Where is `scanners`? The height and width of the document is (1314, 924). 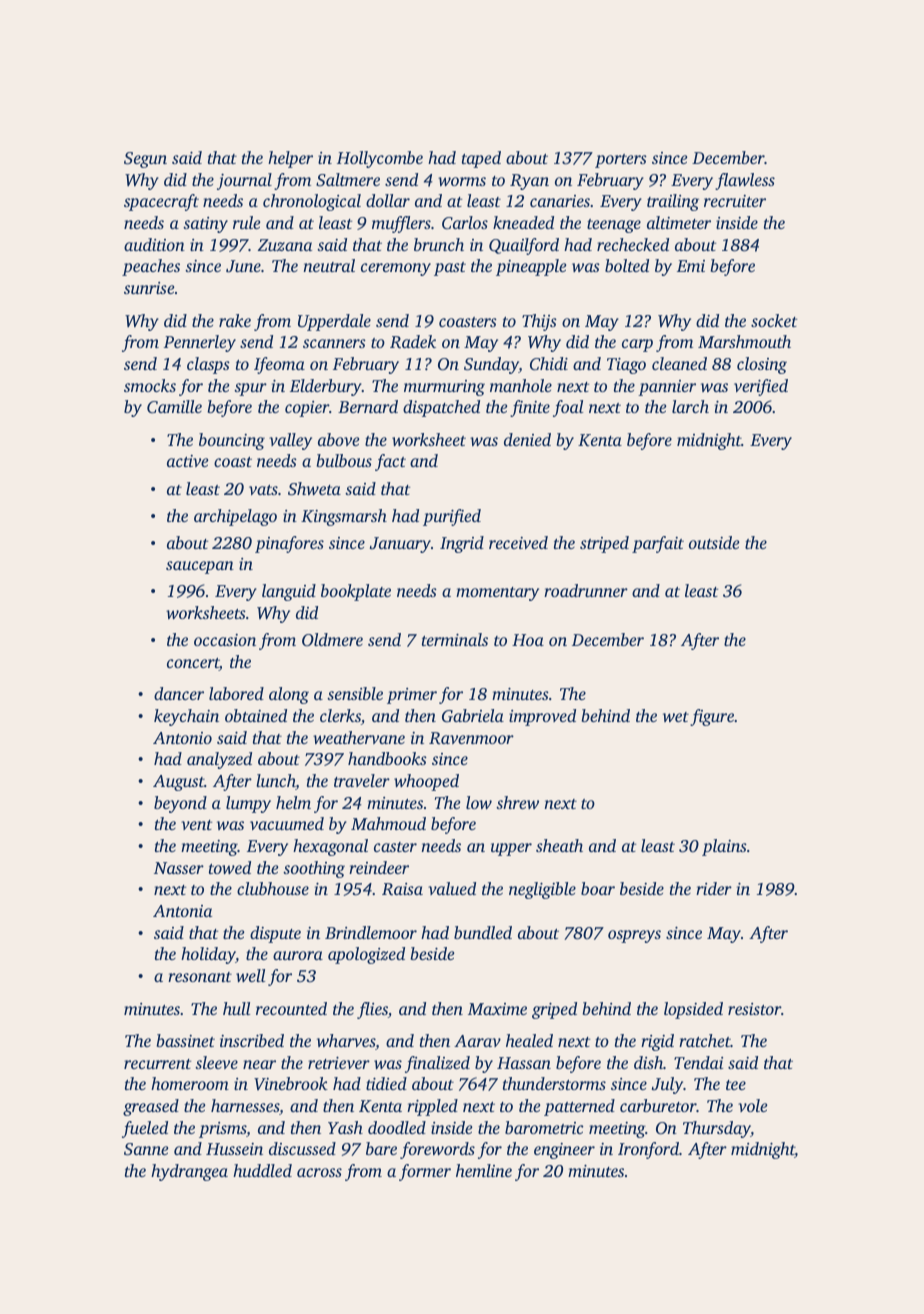
scanners is located at coordinates (334, 343).
